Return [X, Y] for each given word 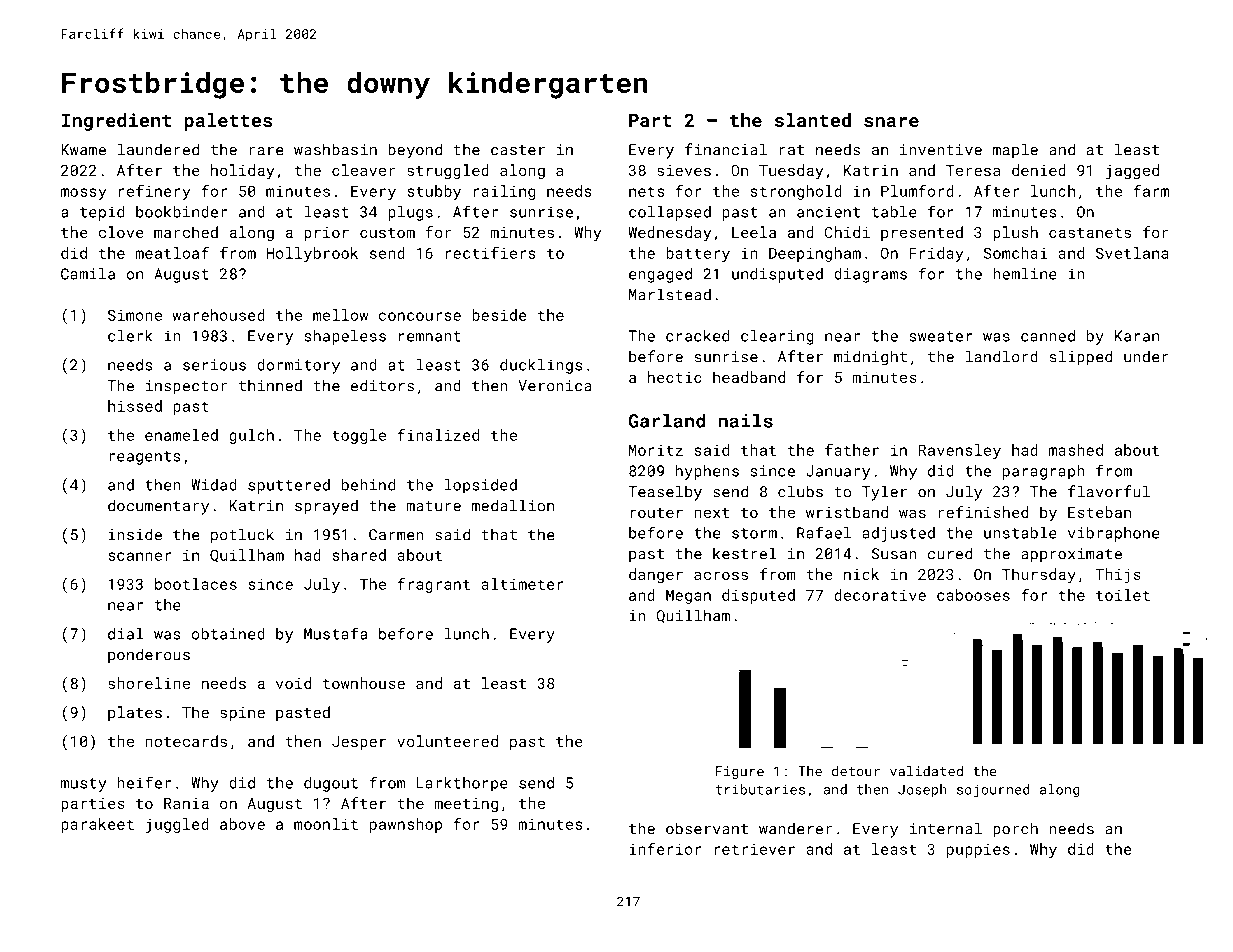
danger [656, 575]
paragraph [1044, 472]
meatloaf [172, 253]
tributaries [760, 789]
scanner [139, 556]
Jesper [359, 743]
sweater [941, 336]
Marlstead [670, 294]
